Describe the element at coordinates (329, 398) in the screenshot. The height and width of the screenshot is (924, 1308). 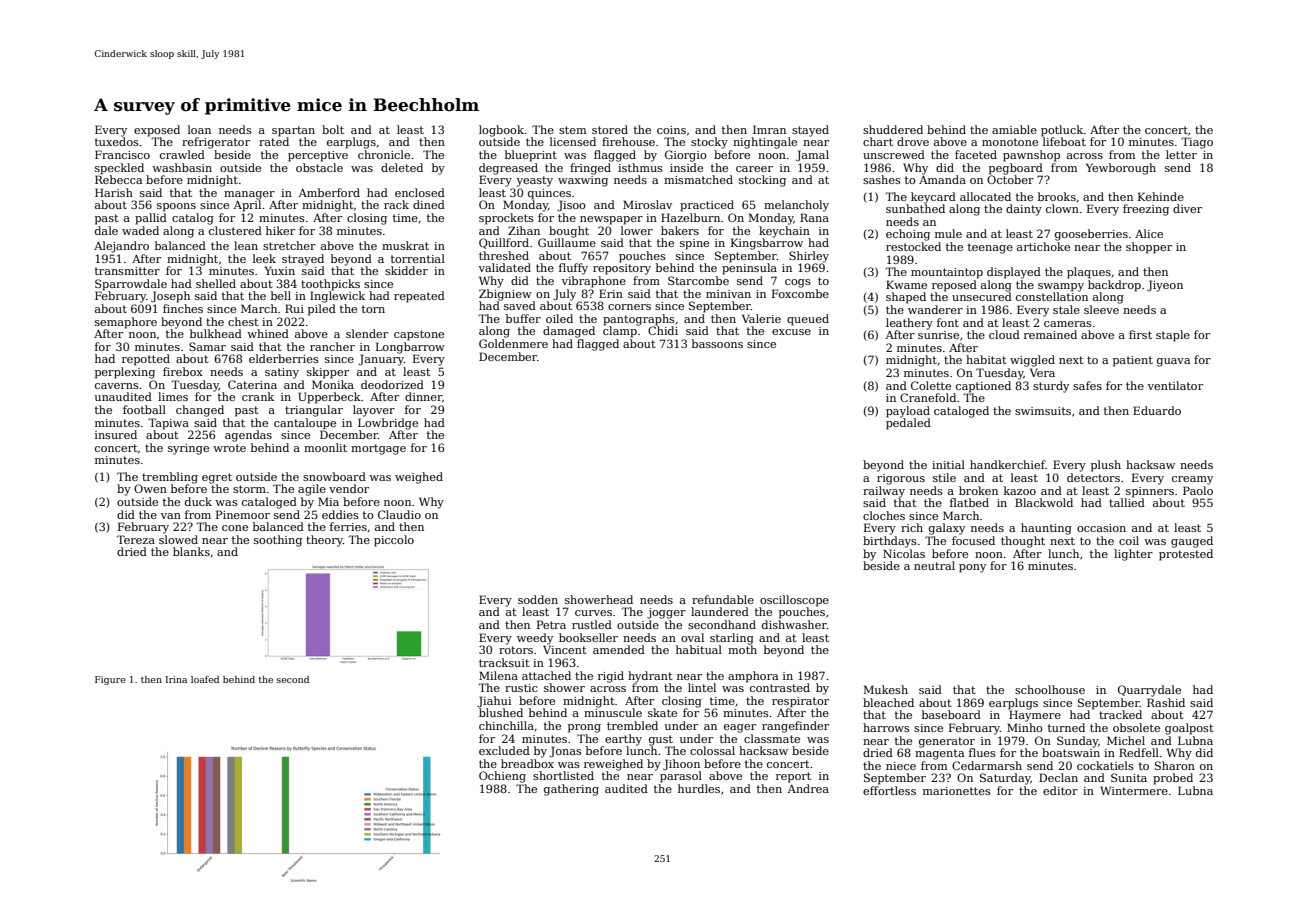
I see `Upperbeck` at that location.
